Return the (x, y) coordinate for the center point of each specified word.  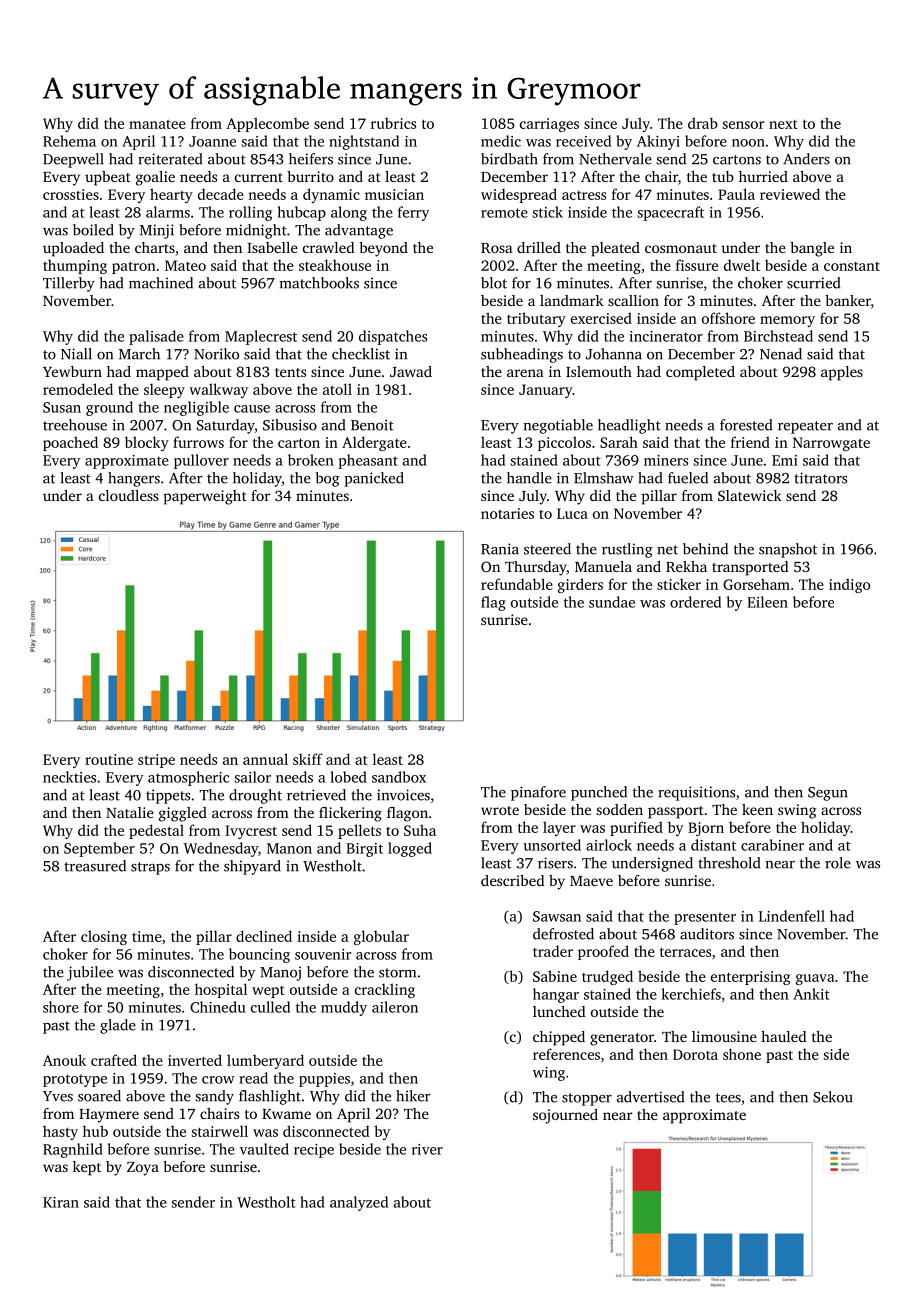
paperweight (205, 497)
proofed (603, 952)
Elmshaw (604, 478)
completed (700, 373)
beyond (383, 249)
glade (118, 1026)
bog (328, 479)
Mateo (185, 265)
